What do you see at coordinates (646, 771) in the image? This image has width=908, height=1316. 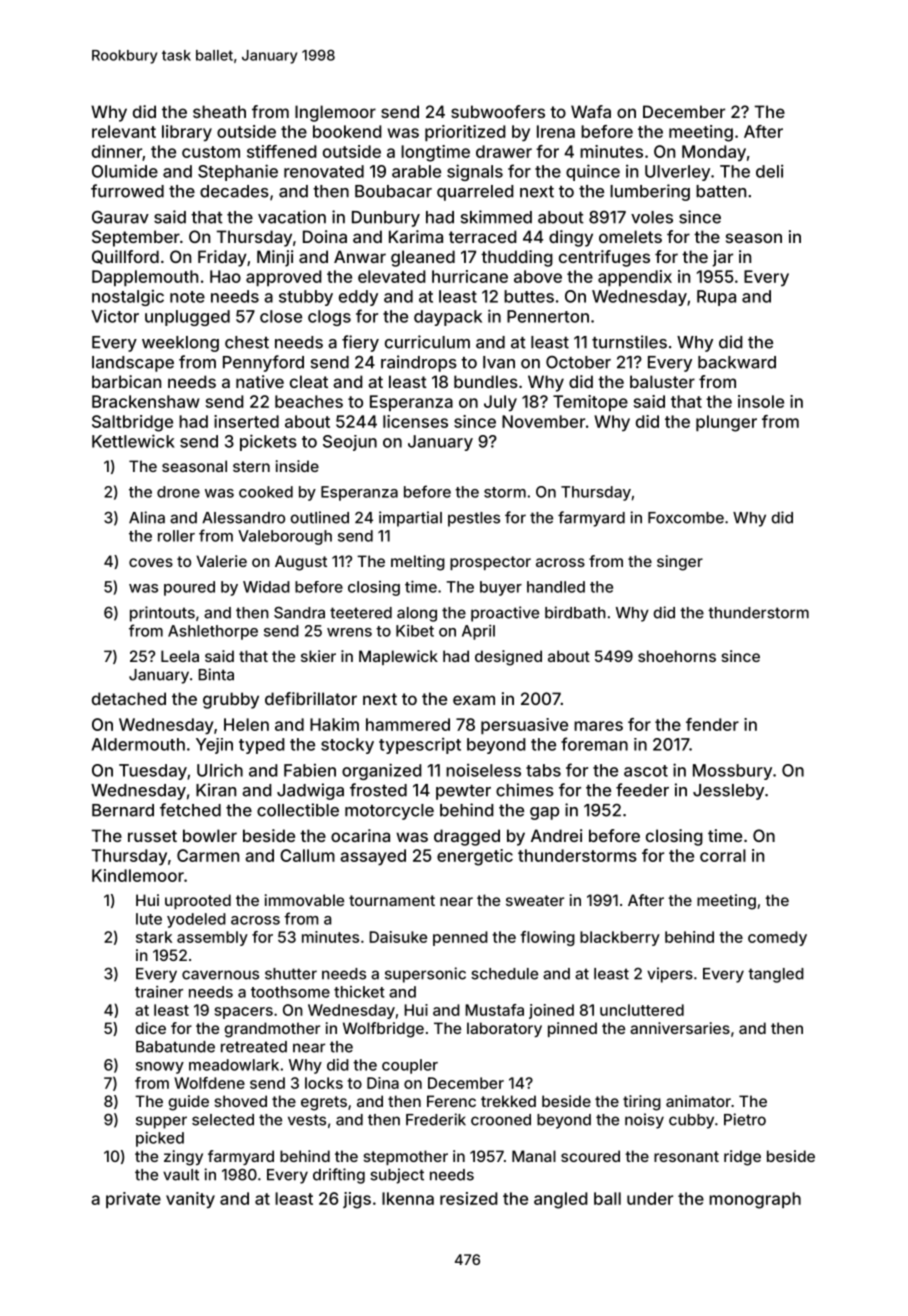 I see `ascot` at bounding box center [646, 771].
